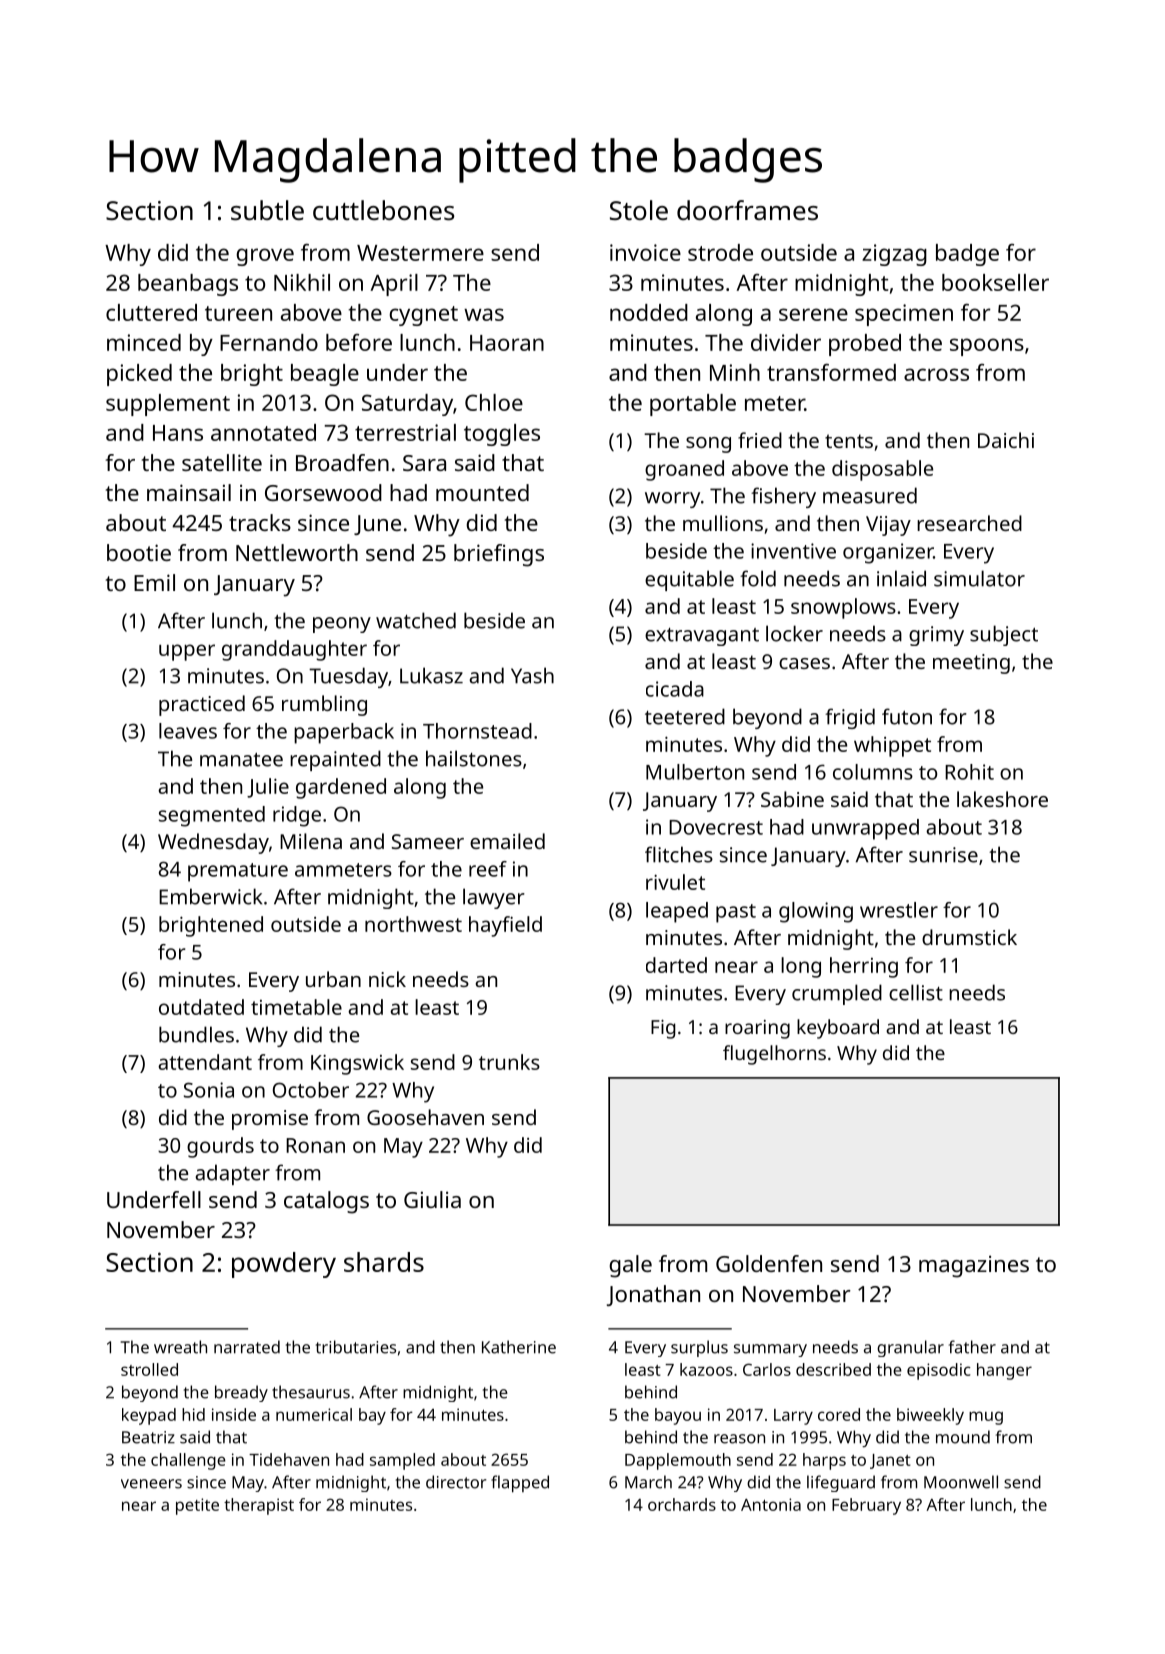  Describe the element at coordinates (178, 433) in the screenshot. I see `Hans` at that location.
